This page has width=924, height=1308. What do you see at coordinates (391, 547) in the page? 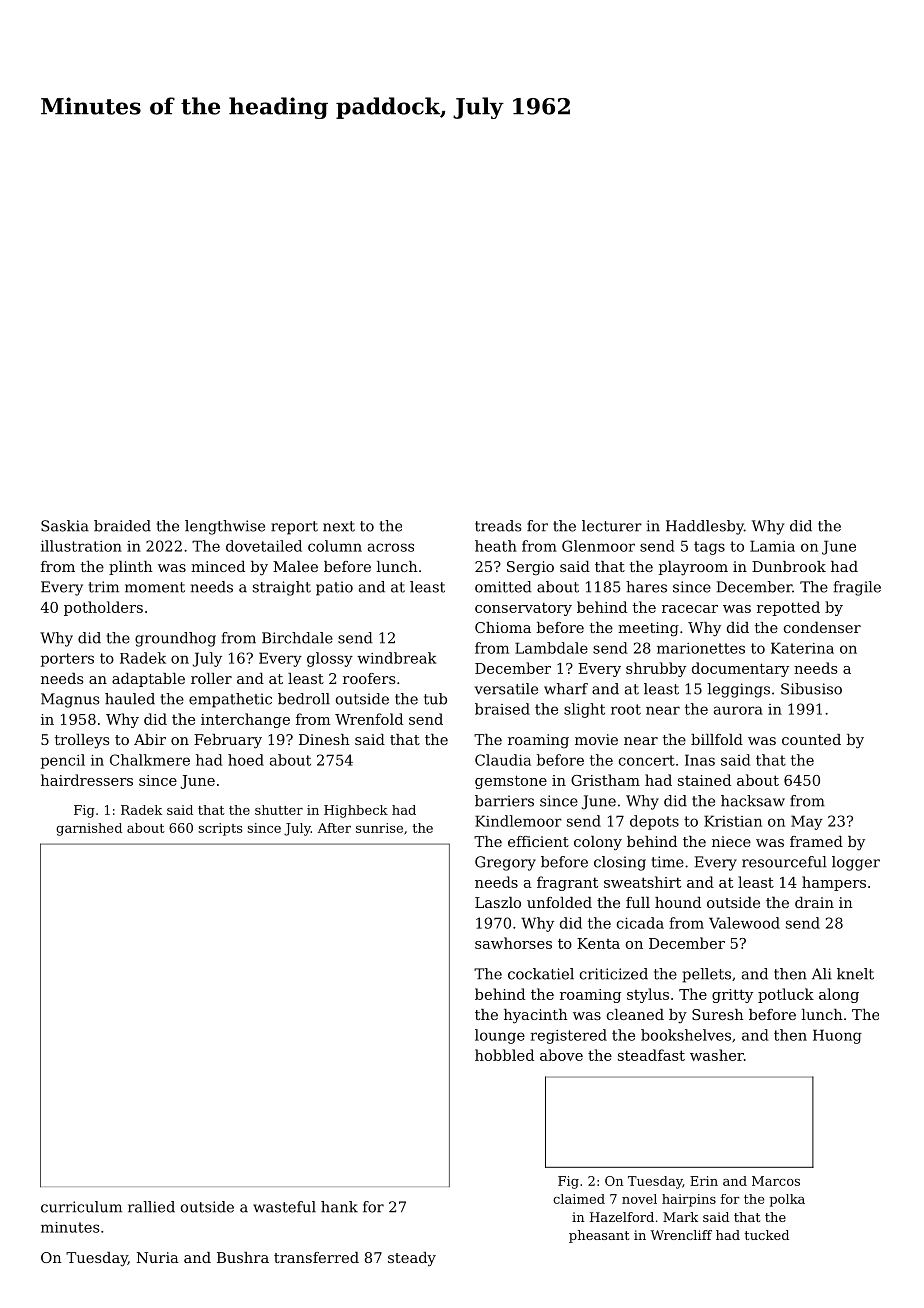
I see `across` at bounding box center [391, 547].
